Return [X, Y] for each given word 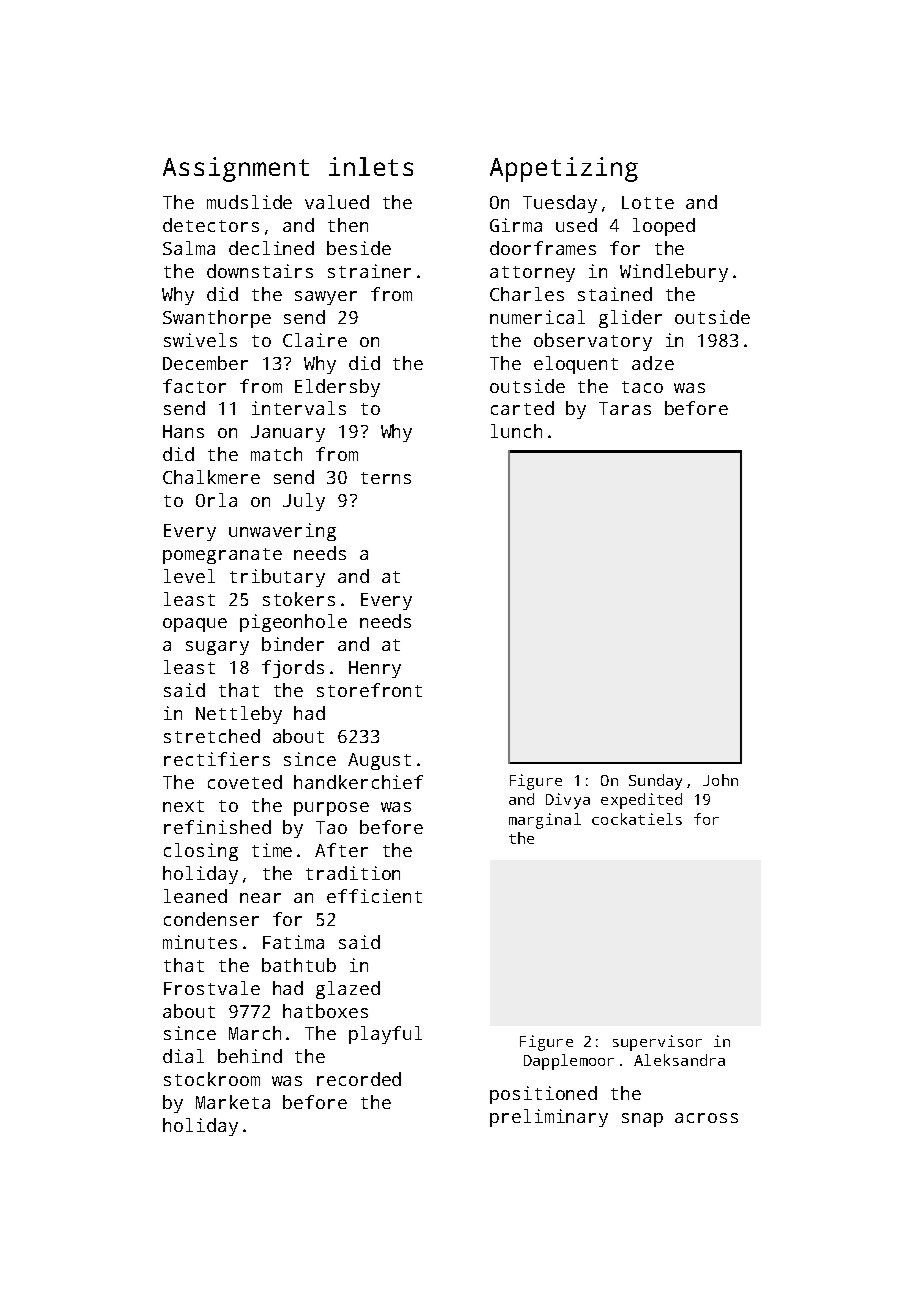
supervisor [657, 1043]
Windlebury [674, 273]
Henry [375, 669]
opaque [195, 625]
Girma [516, 225]
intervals [299, 408]
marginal [545, 821]
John [720, 780]
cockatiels [637, 819]
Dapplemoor [569, 1062]
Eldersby [337, 388]
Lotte [648, 202]
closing [201, 852]
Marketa [233, 1102]
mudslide [249, 202]
